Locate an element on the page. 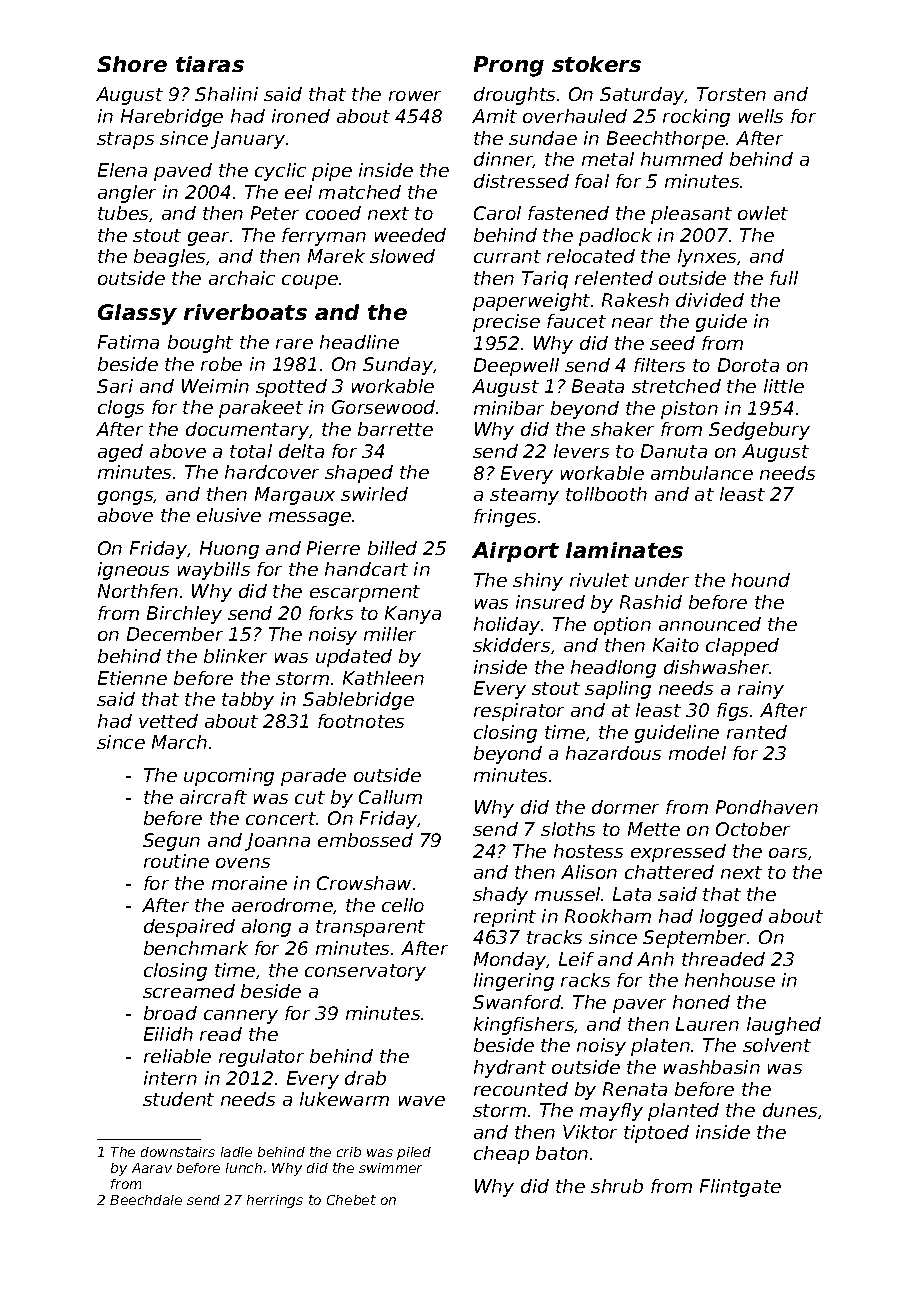  Anh is located at coordinates (655, 959).
